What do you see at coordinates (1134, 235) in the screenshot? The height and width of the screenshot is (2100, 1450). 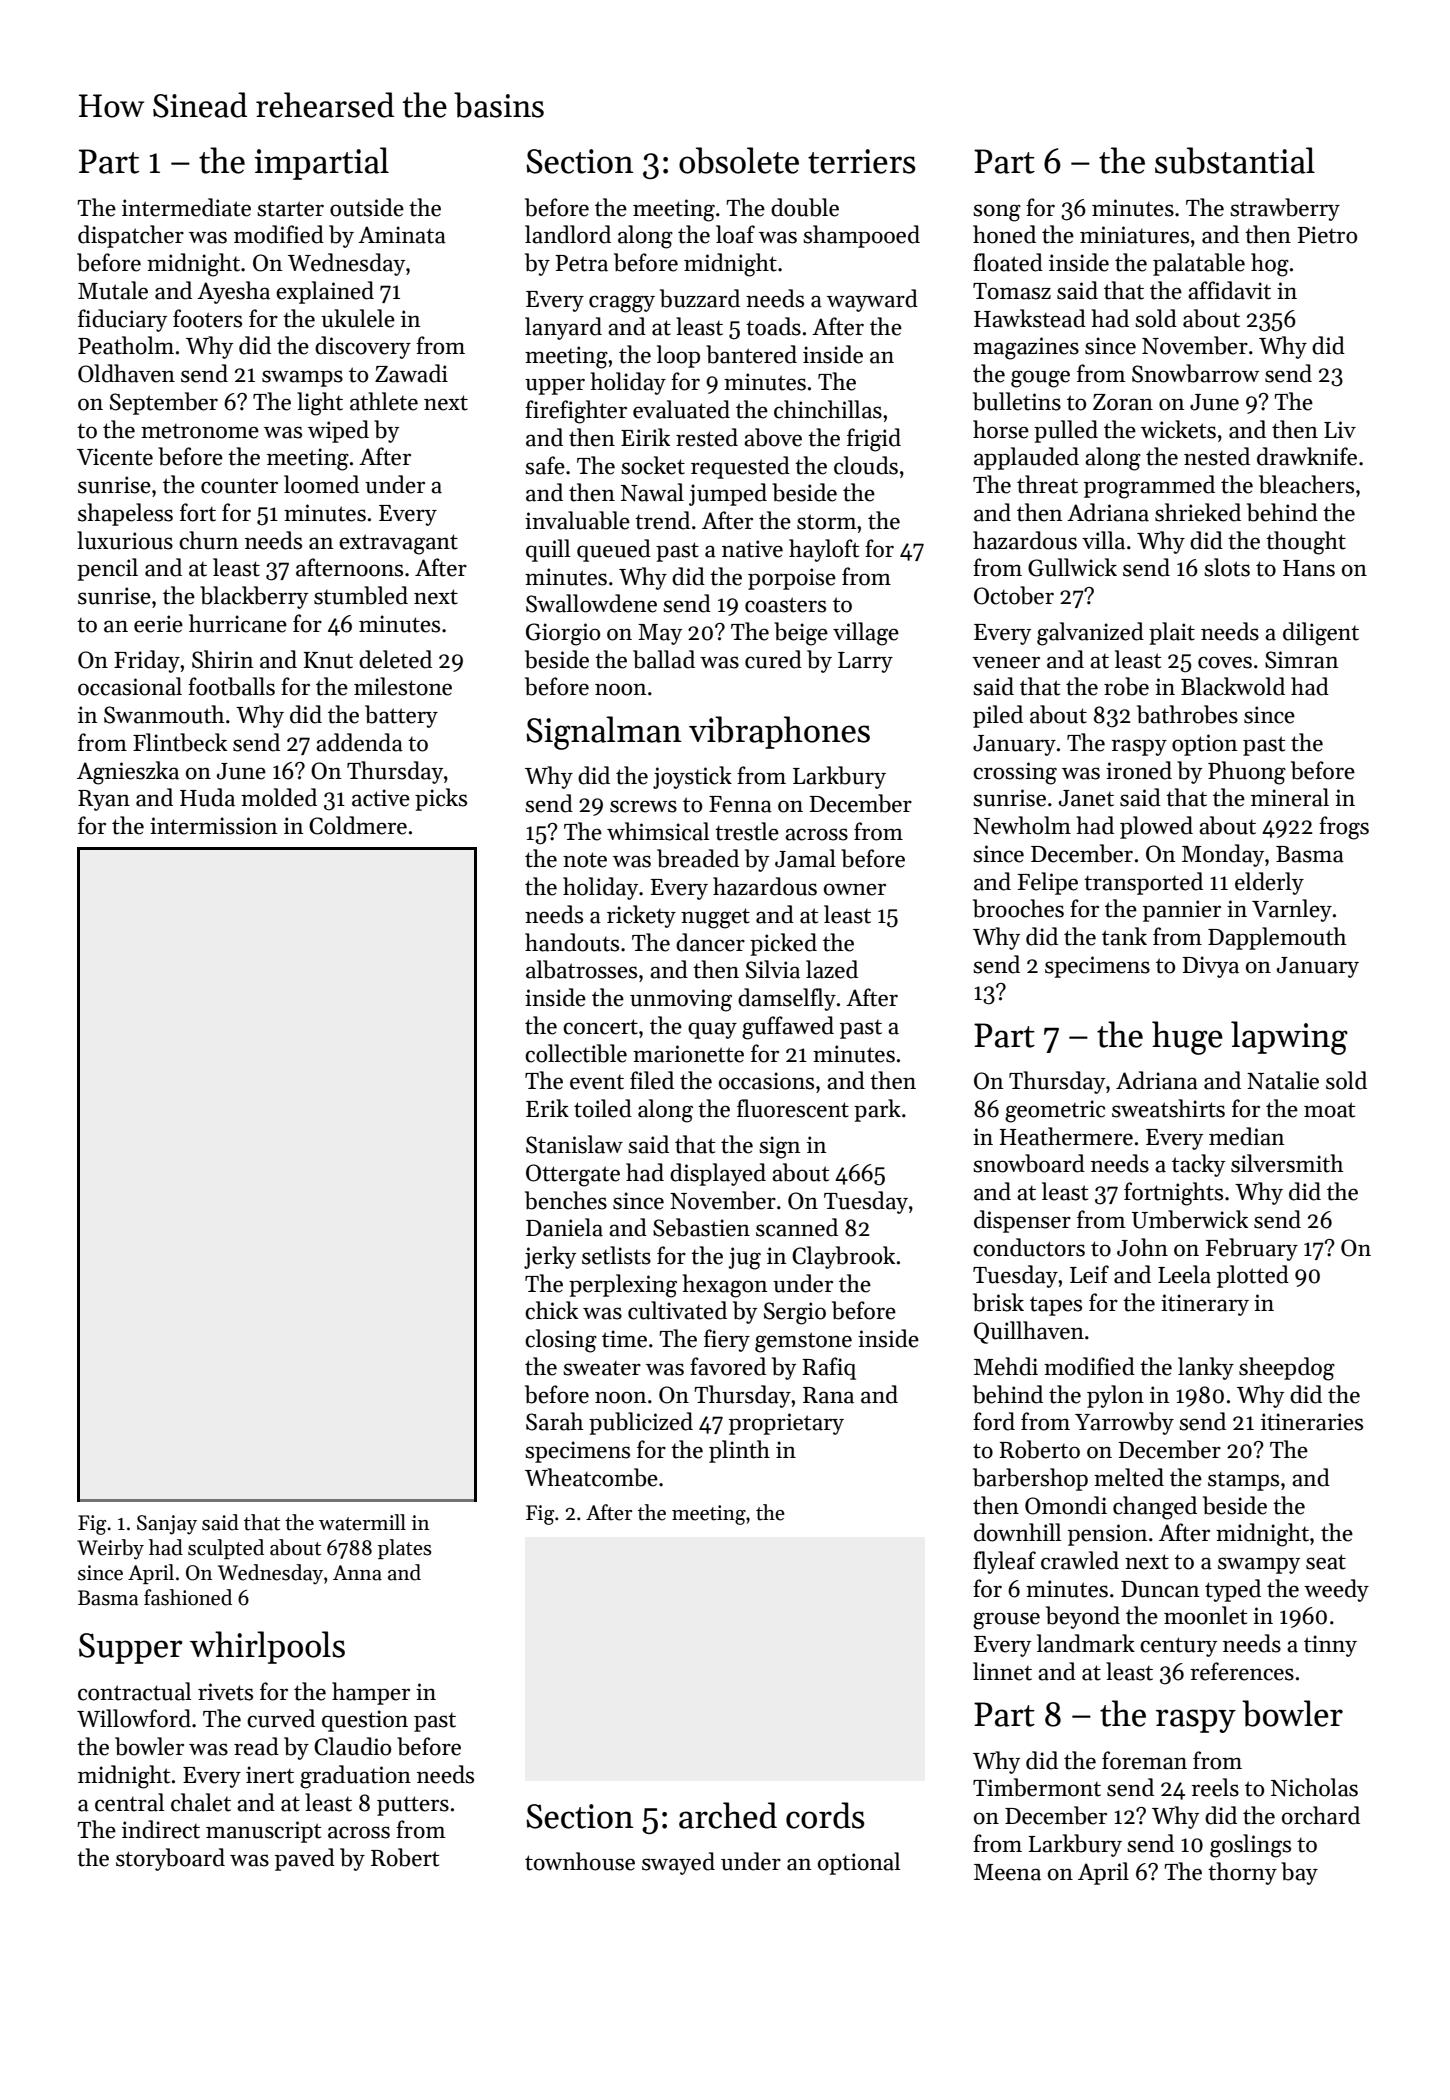 I see `miniatures` at bounding box center [1134, 235].
